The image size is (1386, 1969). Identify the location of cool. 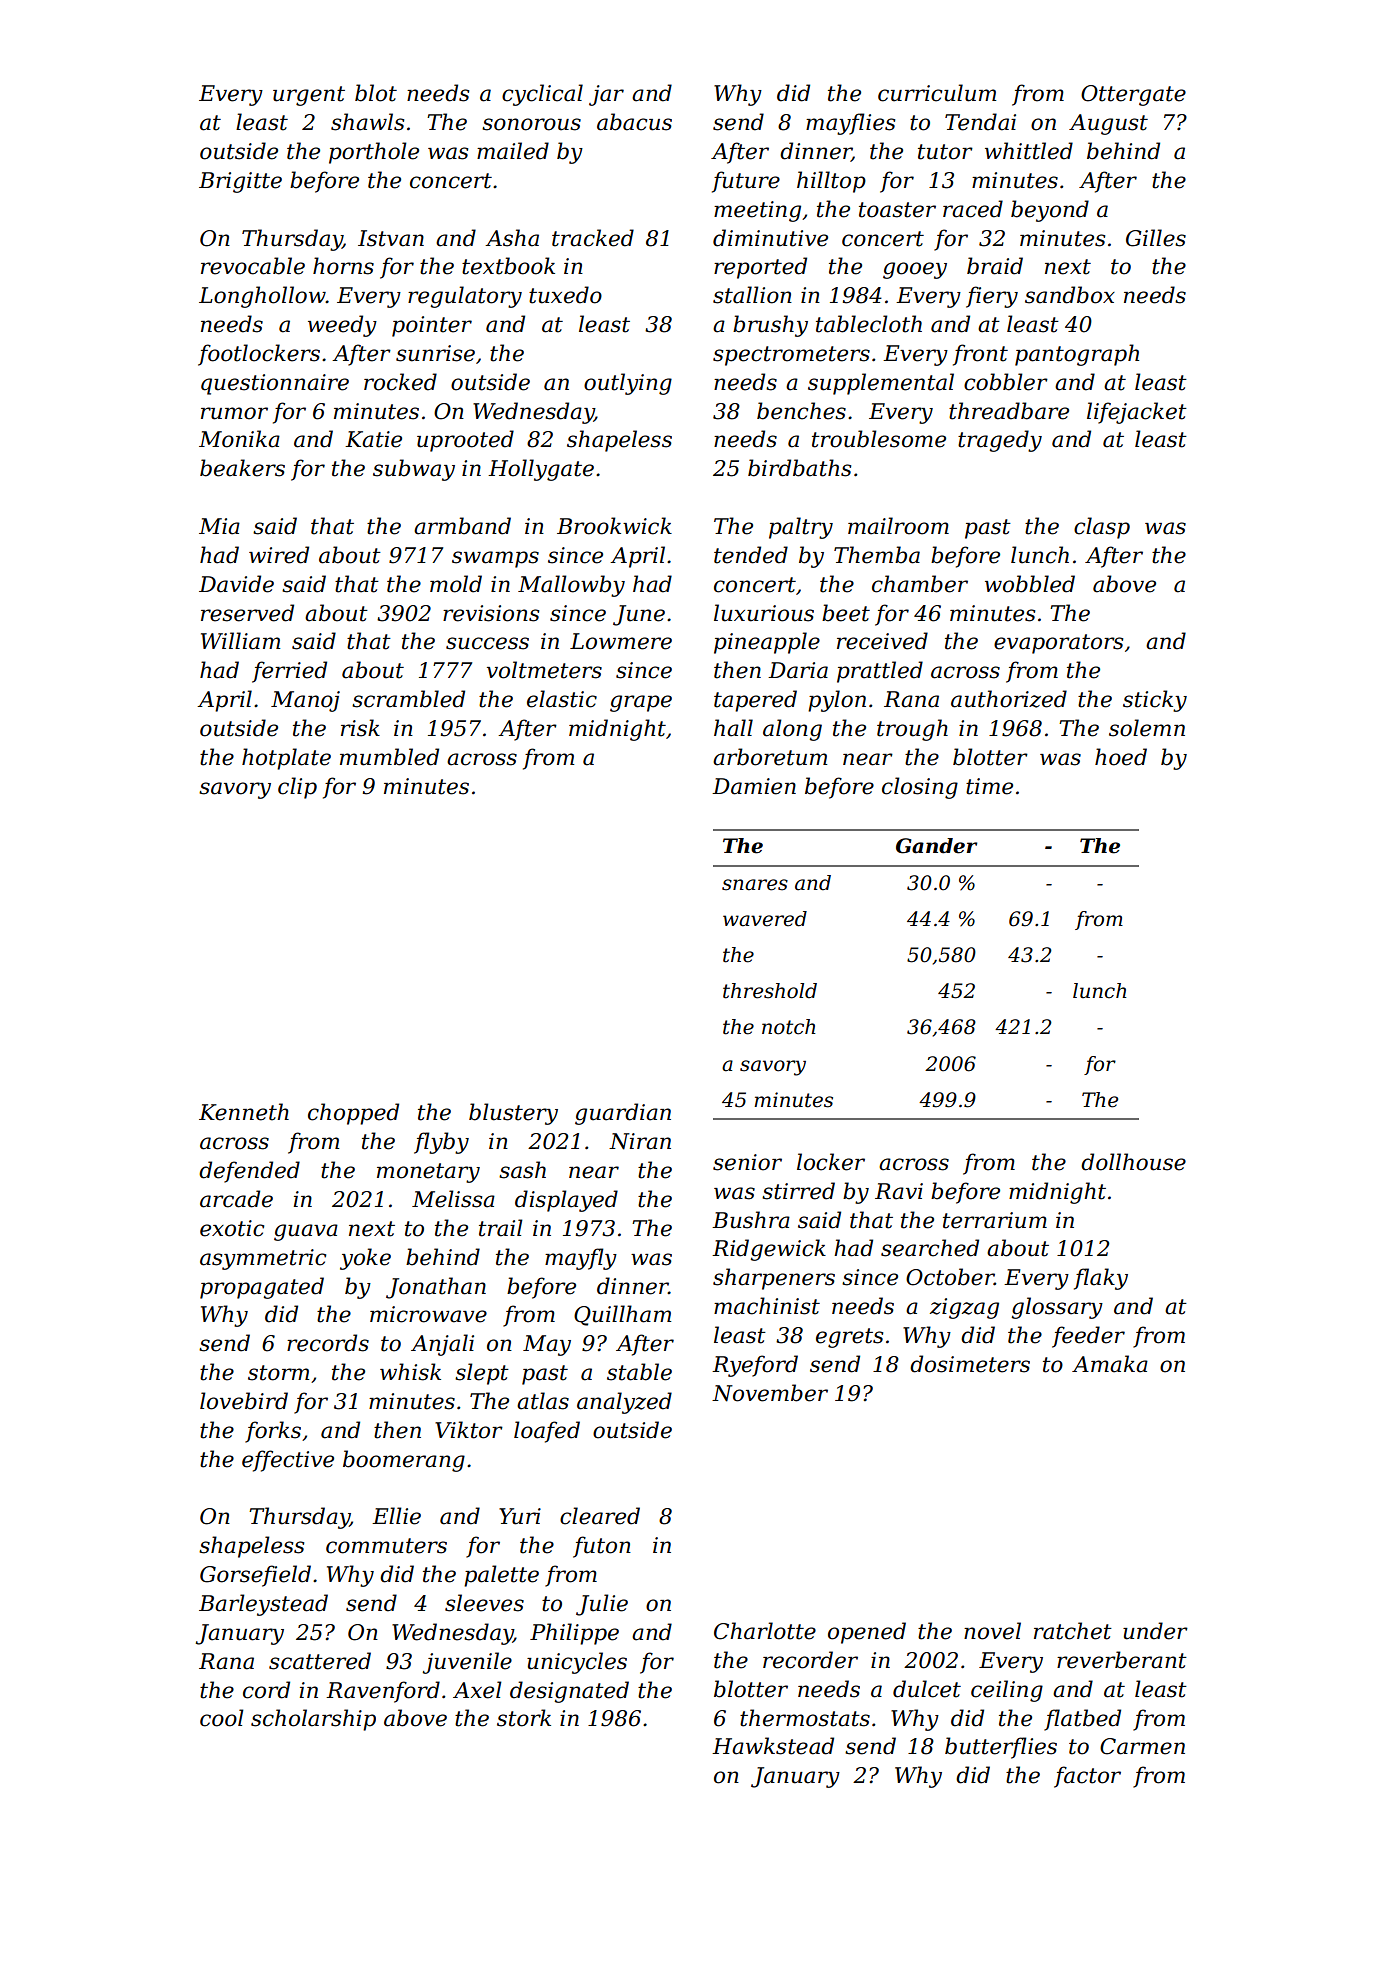
(222, 1718).
